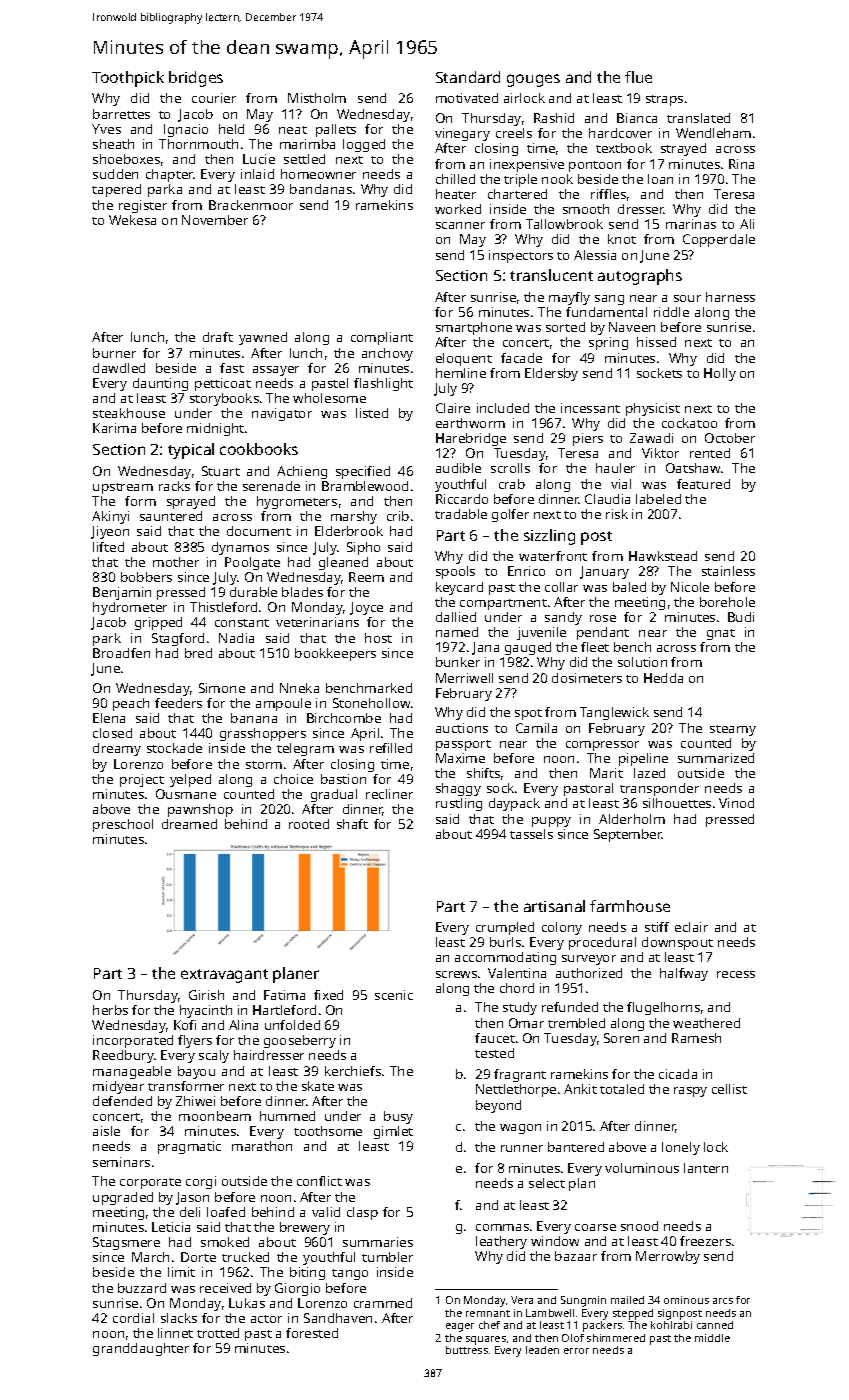 This page has width=849, height=1400. Describe the element at coordinates (683, 149) in the page. I see `strayed` at that location.
